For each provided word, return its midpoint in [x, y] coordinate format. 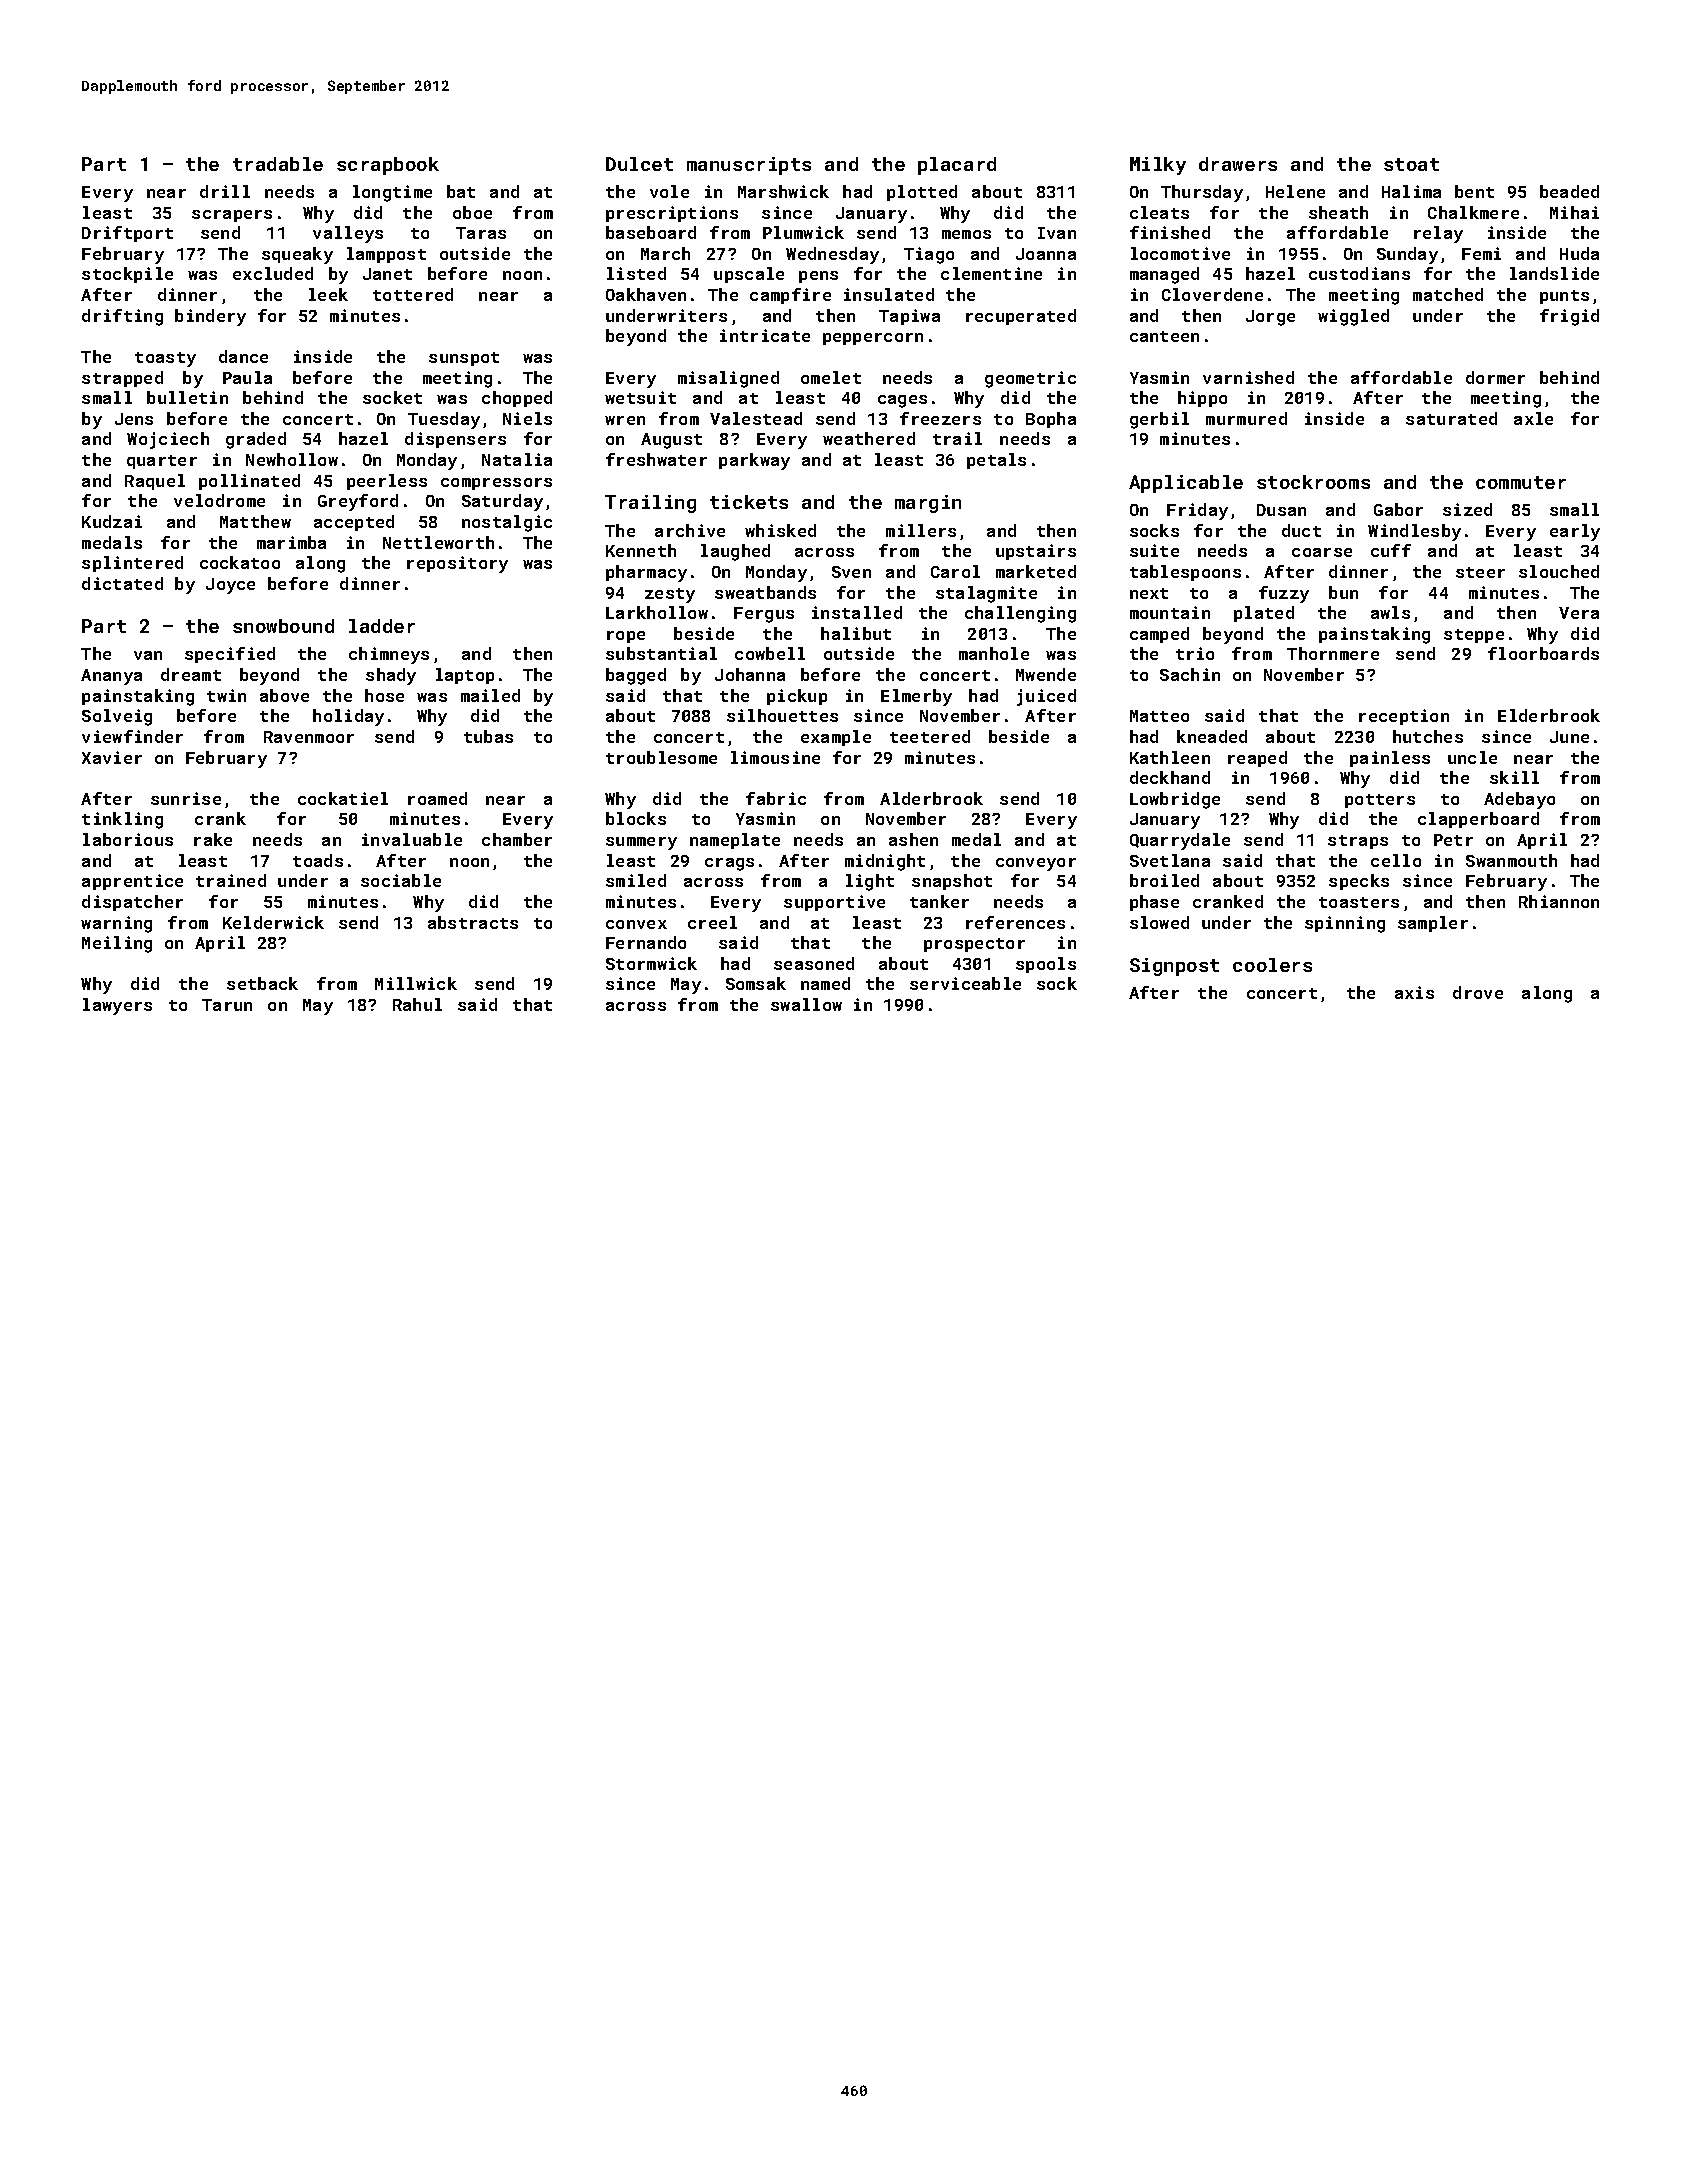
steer [1480, 572]
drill [225, 191]
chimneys [389, 655]
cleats [1159, 212]
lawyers [117, 1006]
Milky [1158, 166]
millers [921, 530]
